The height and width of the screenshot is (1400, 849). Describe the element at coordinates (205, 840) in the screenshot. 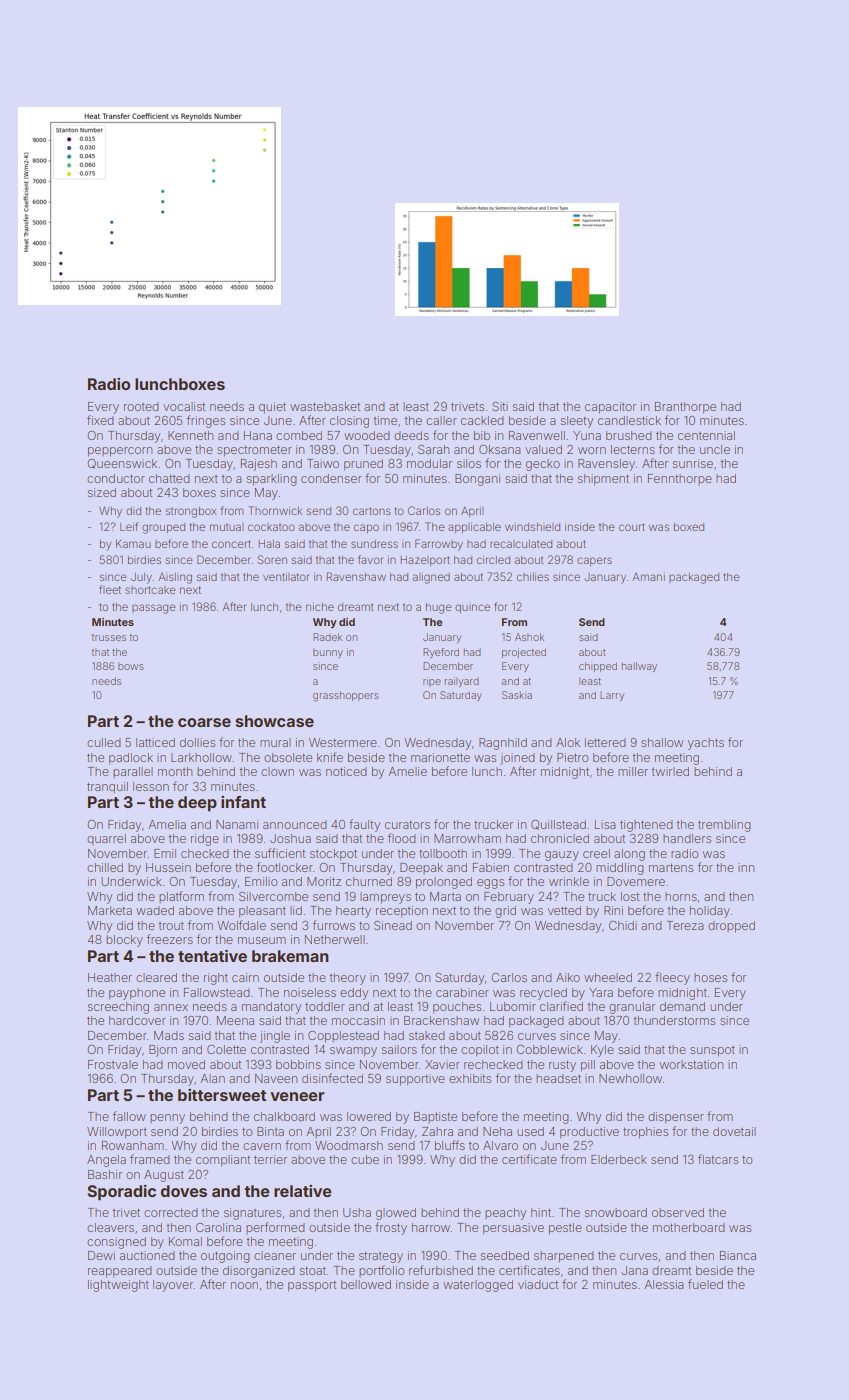

I see `ridge` at that location.
